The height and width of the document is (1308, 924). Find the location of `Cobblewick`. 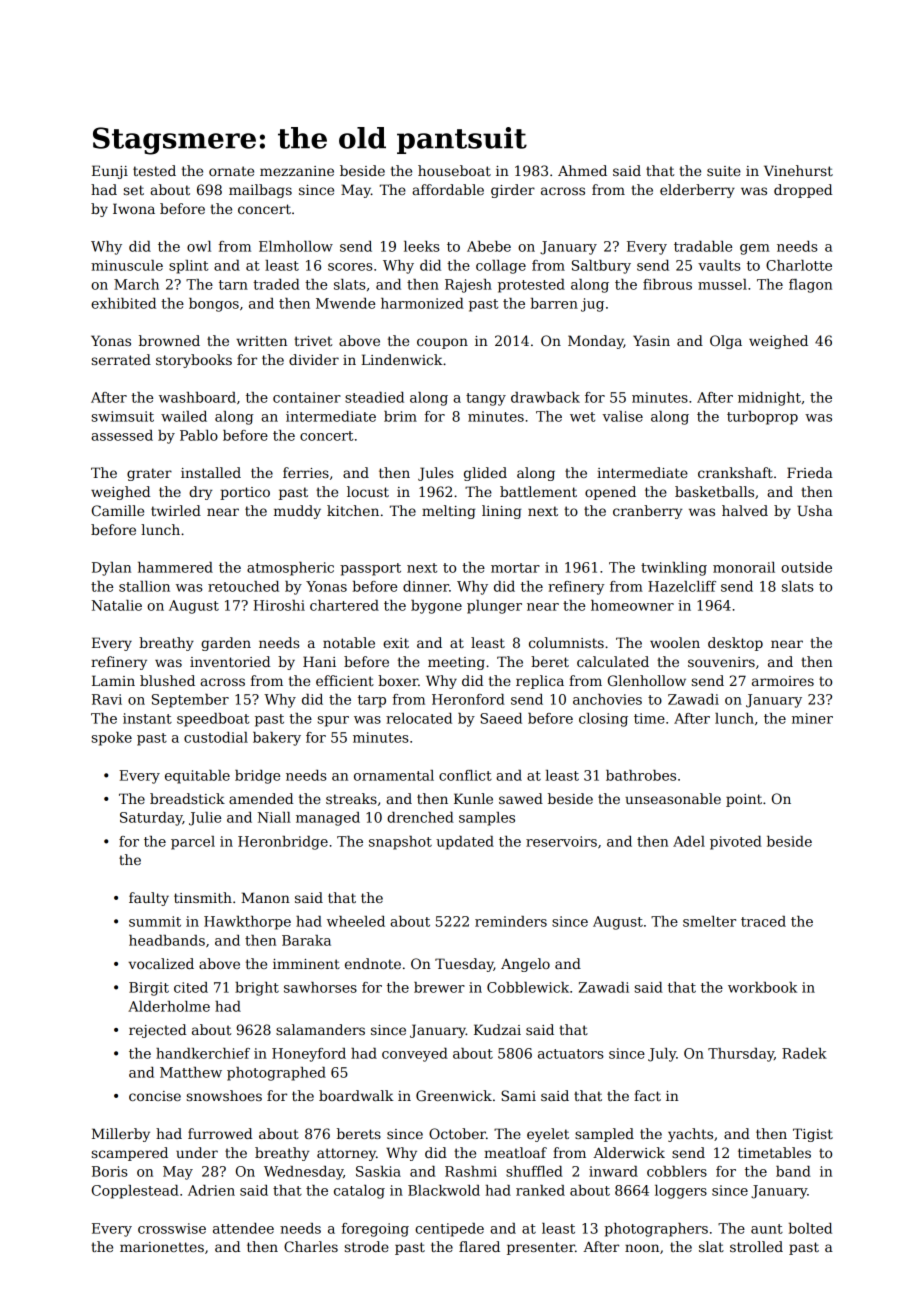

Cobblewick is located at coordinates (528, 987).
